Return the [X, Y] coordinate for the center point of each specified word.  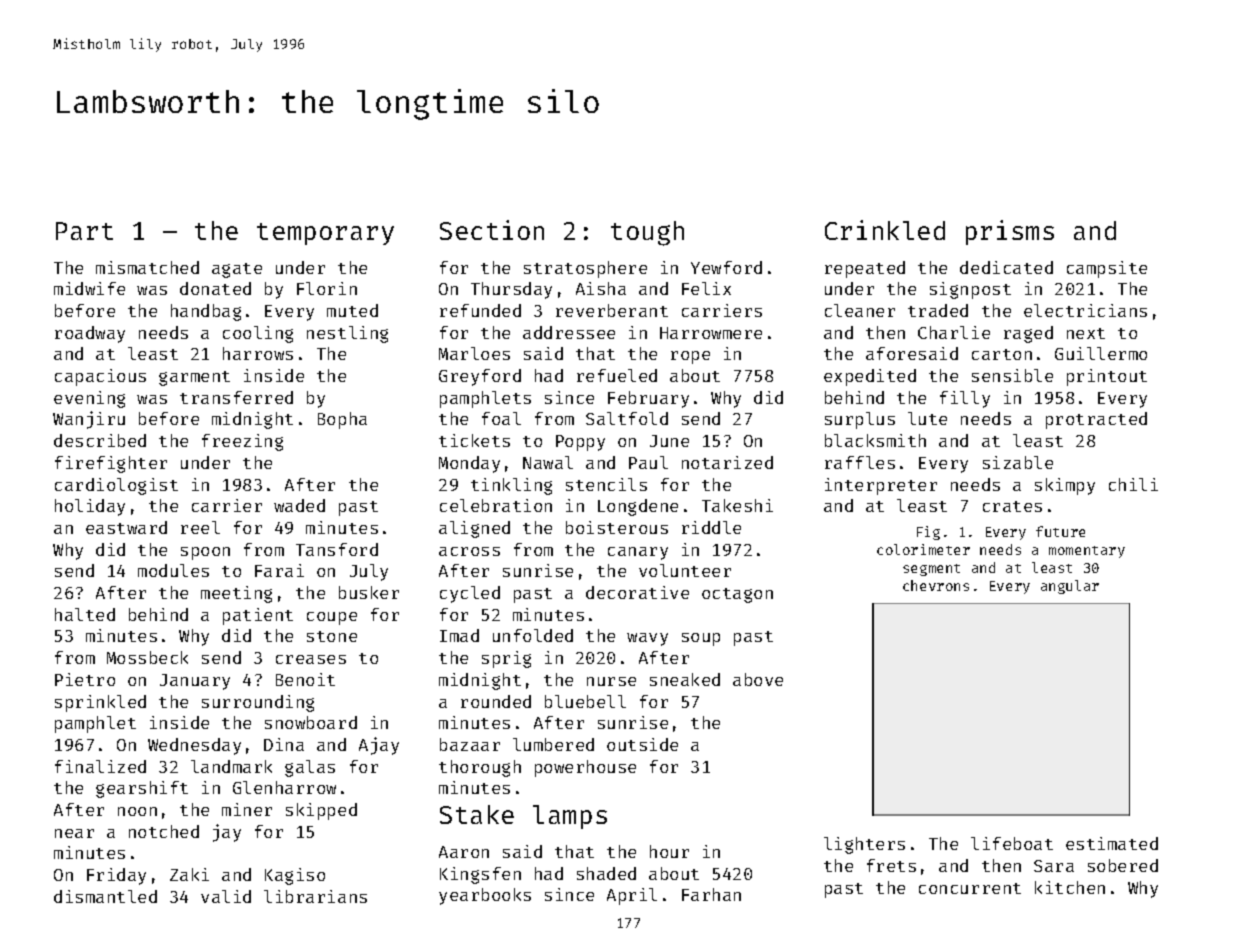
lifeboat [1012, 843]
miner [247, 809]
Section [492, 230]
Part [84, 231]
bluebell [585, 701]
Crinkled [885, 230]
